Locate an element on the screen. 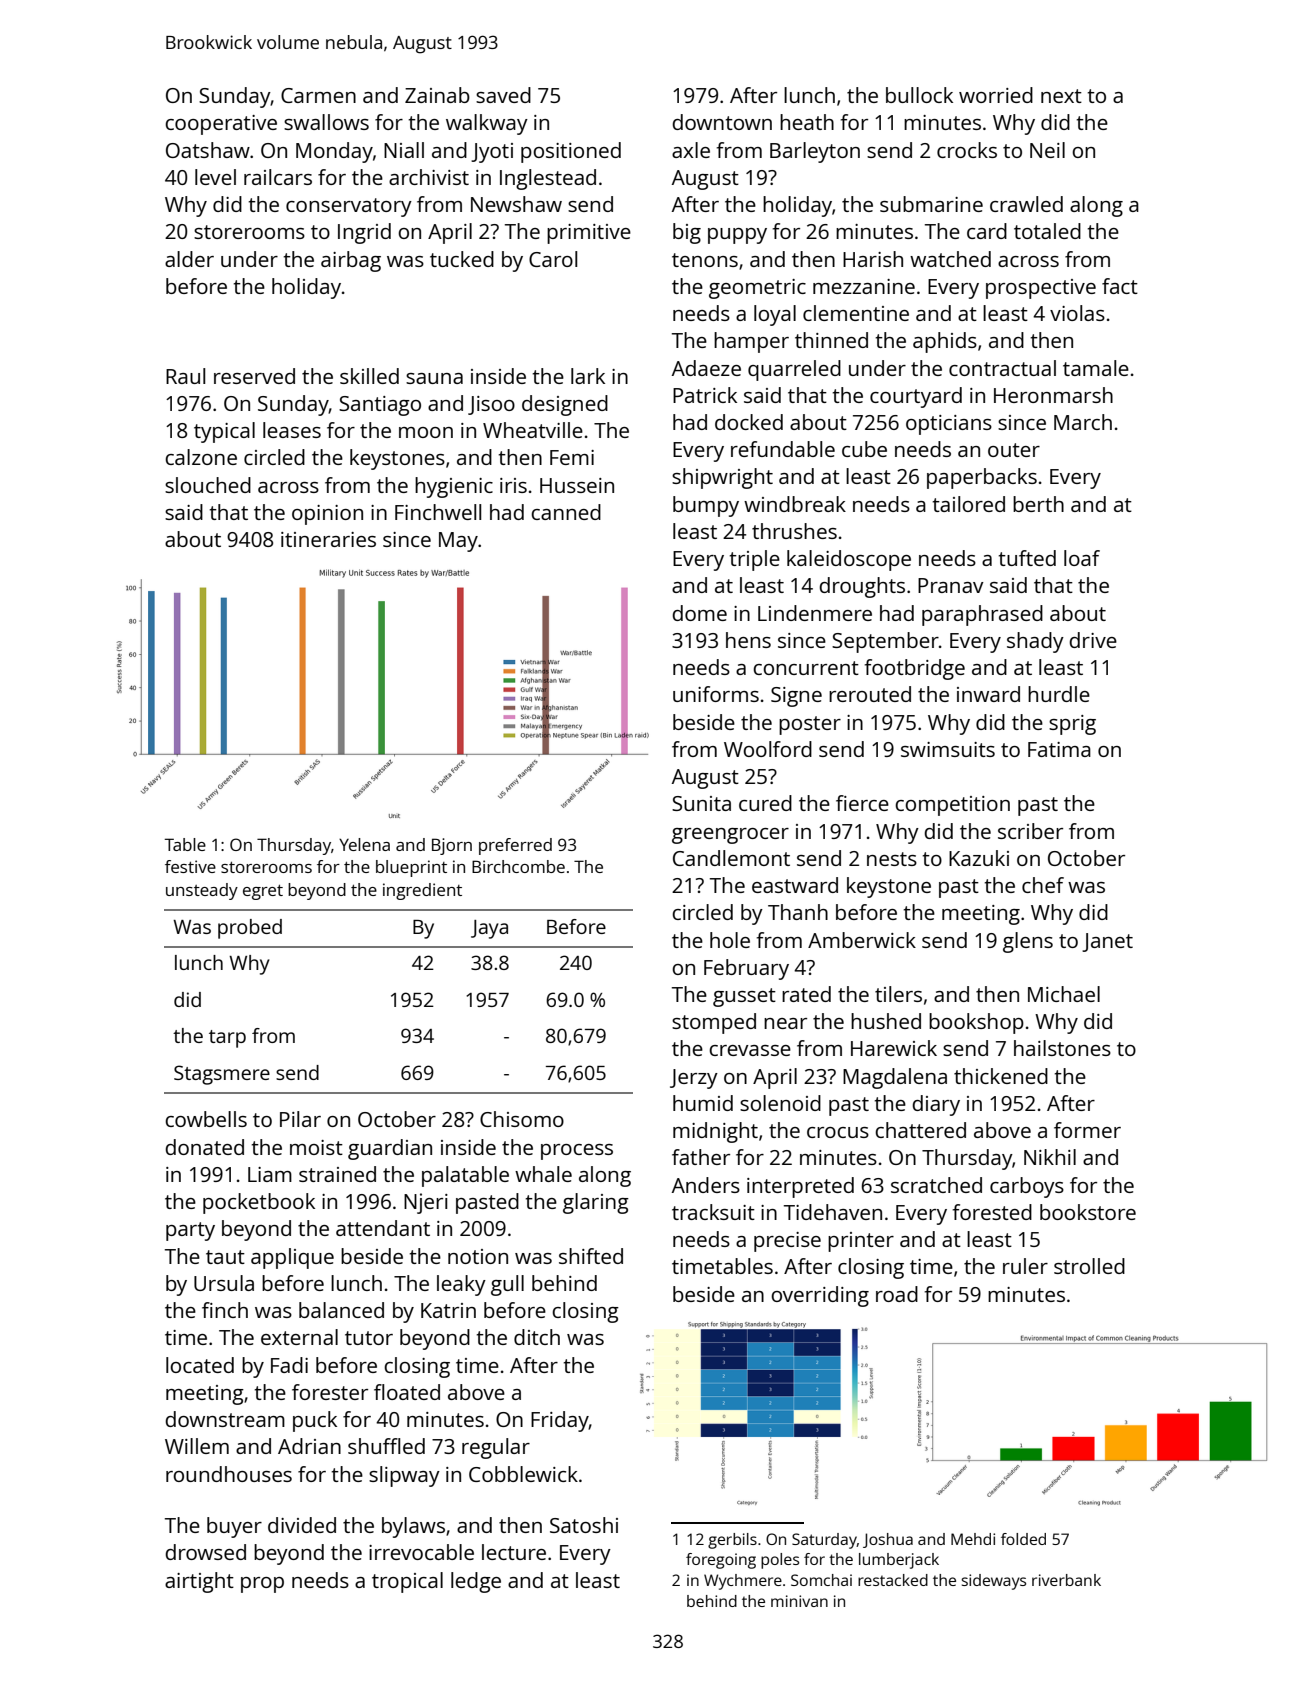 The width and height of the screenshot is (1305, 1689). festive is located at coordinates (190, 866).
